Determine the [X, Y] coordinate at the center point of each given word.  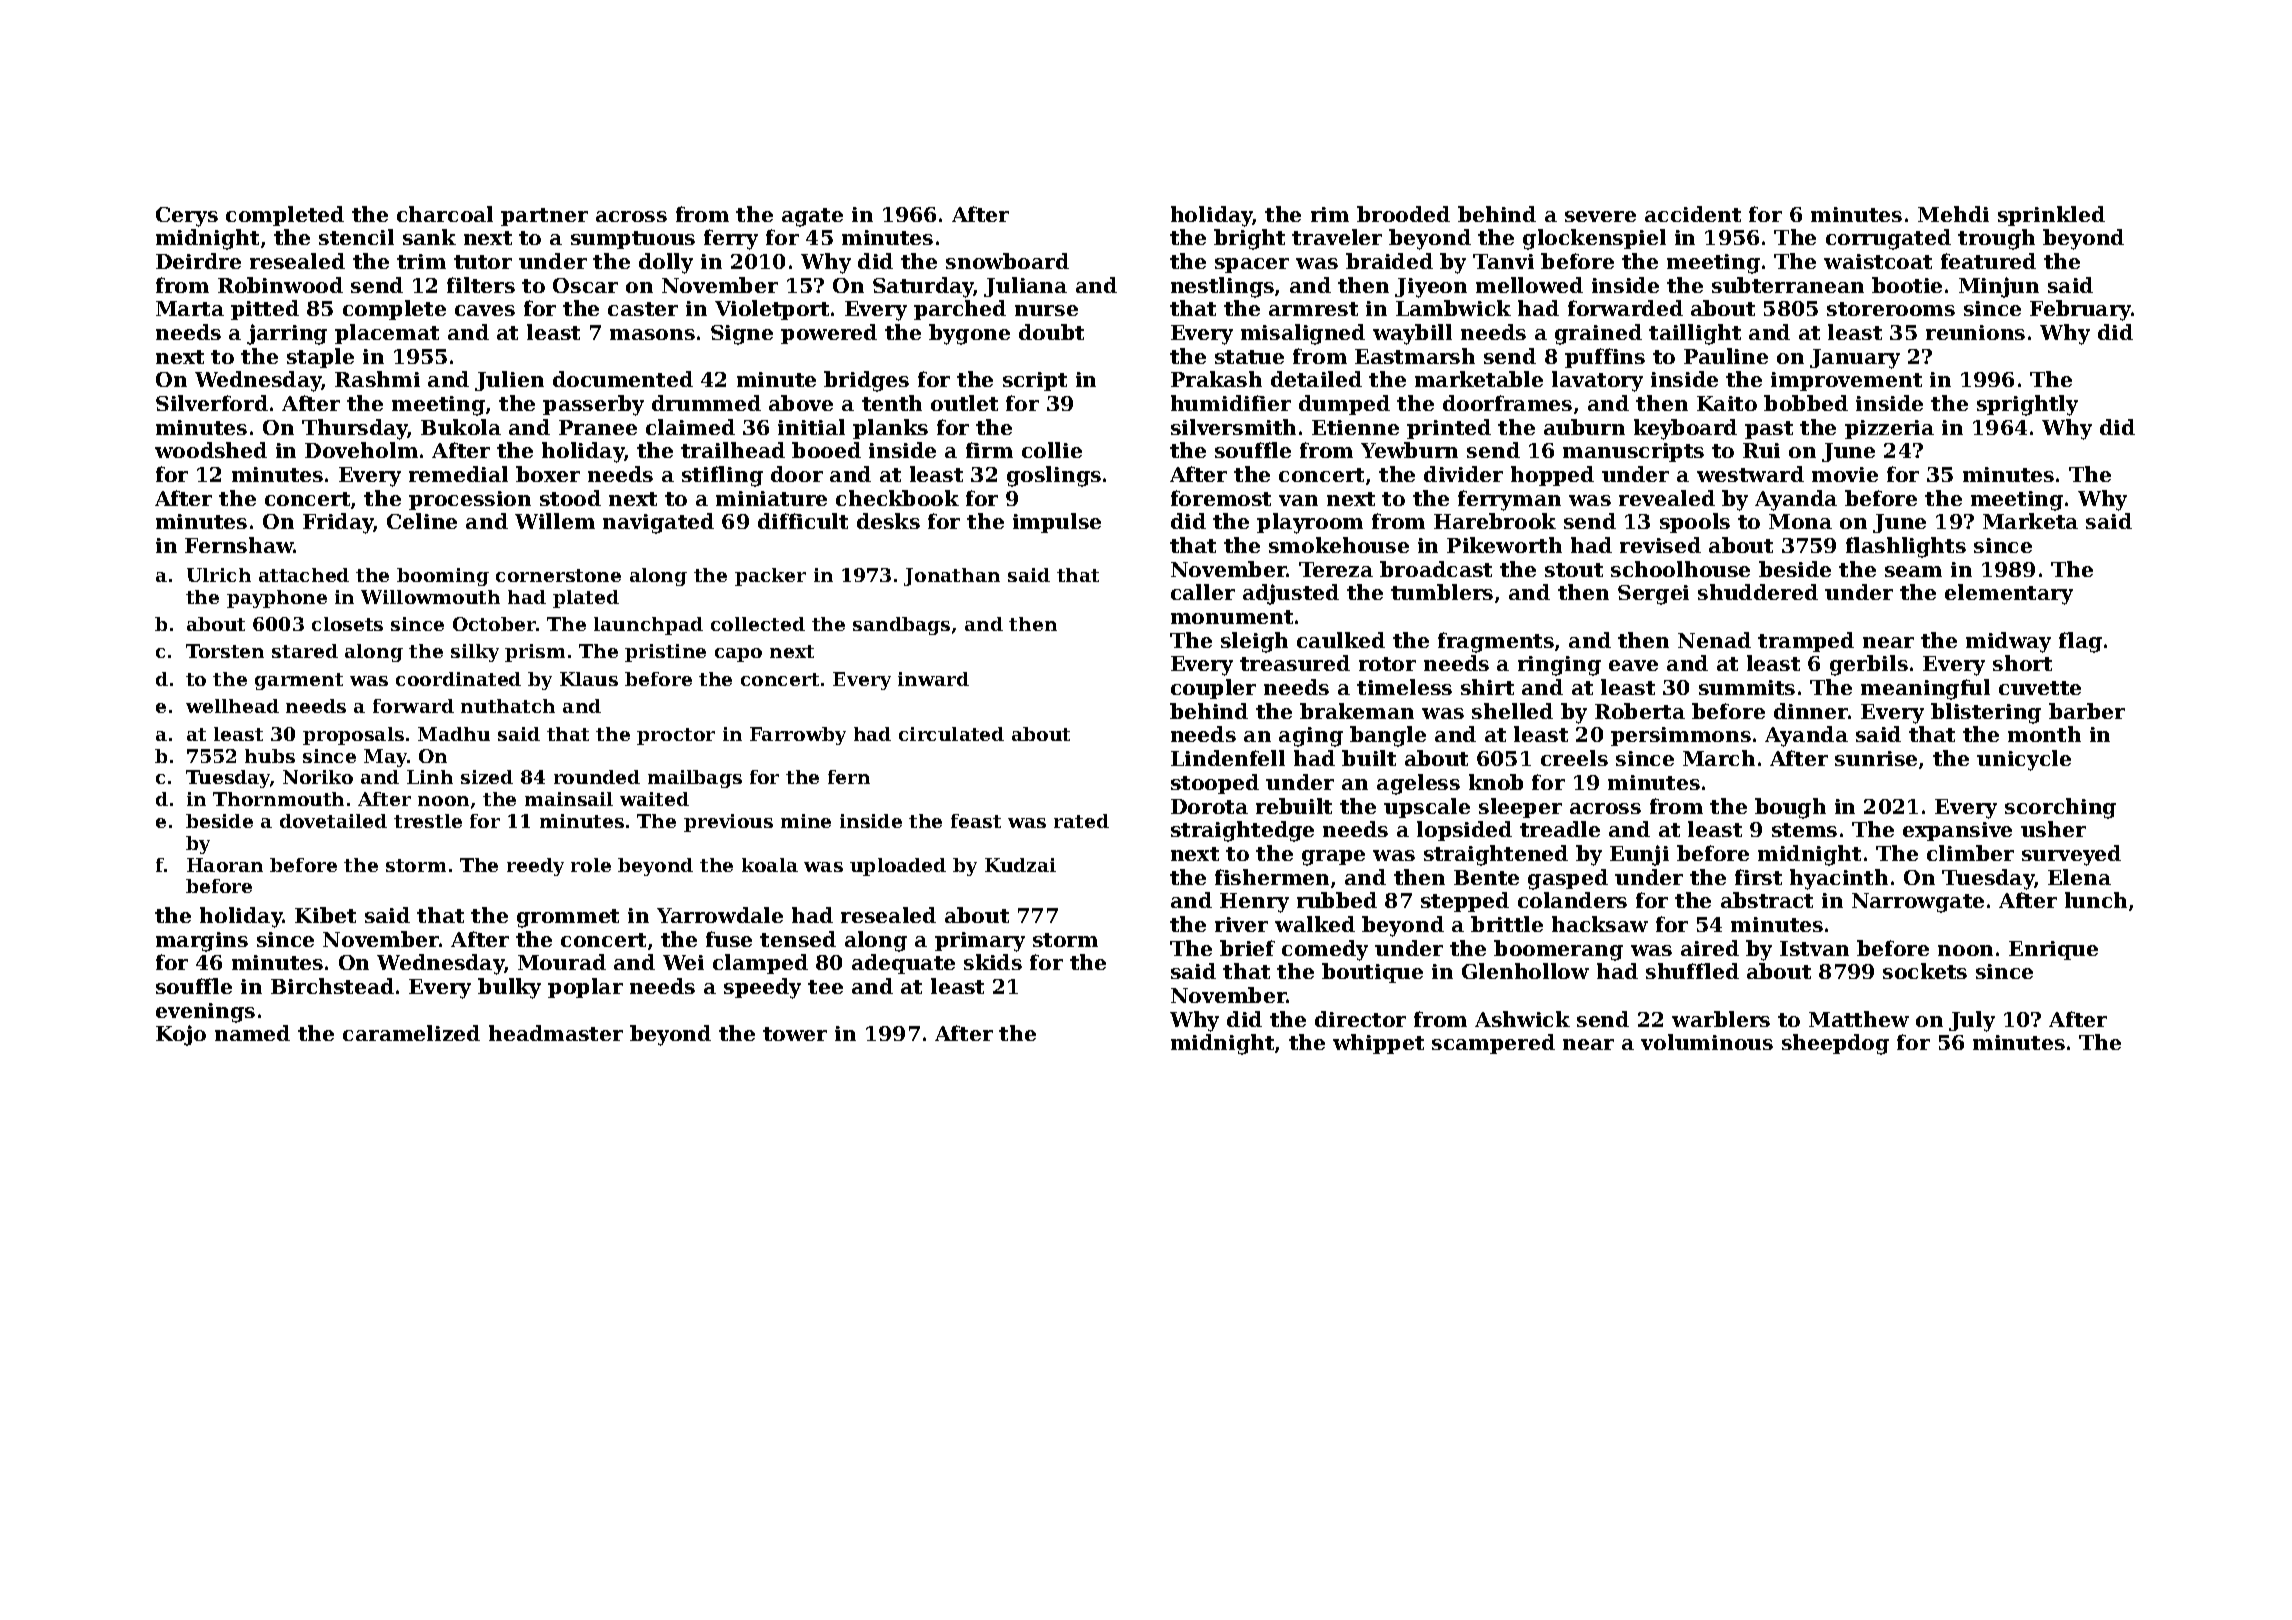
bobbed [1806, 403]
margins [202, 942]
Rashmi [377, 379]
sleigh [1254, 642]
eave [1633, 665]
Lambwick [1453, 308]
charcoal [445, 214]
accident [1693, 214]
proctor [676, 736]
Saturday [923, 287]
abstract [1767, 900]
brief [1247, 948]
